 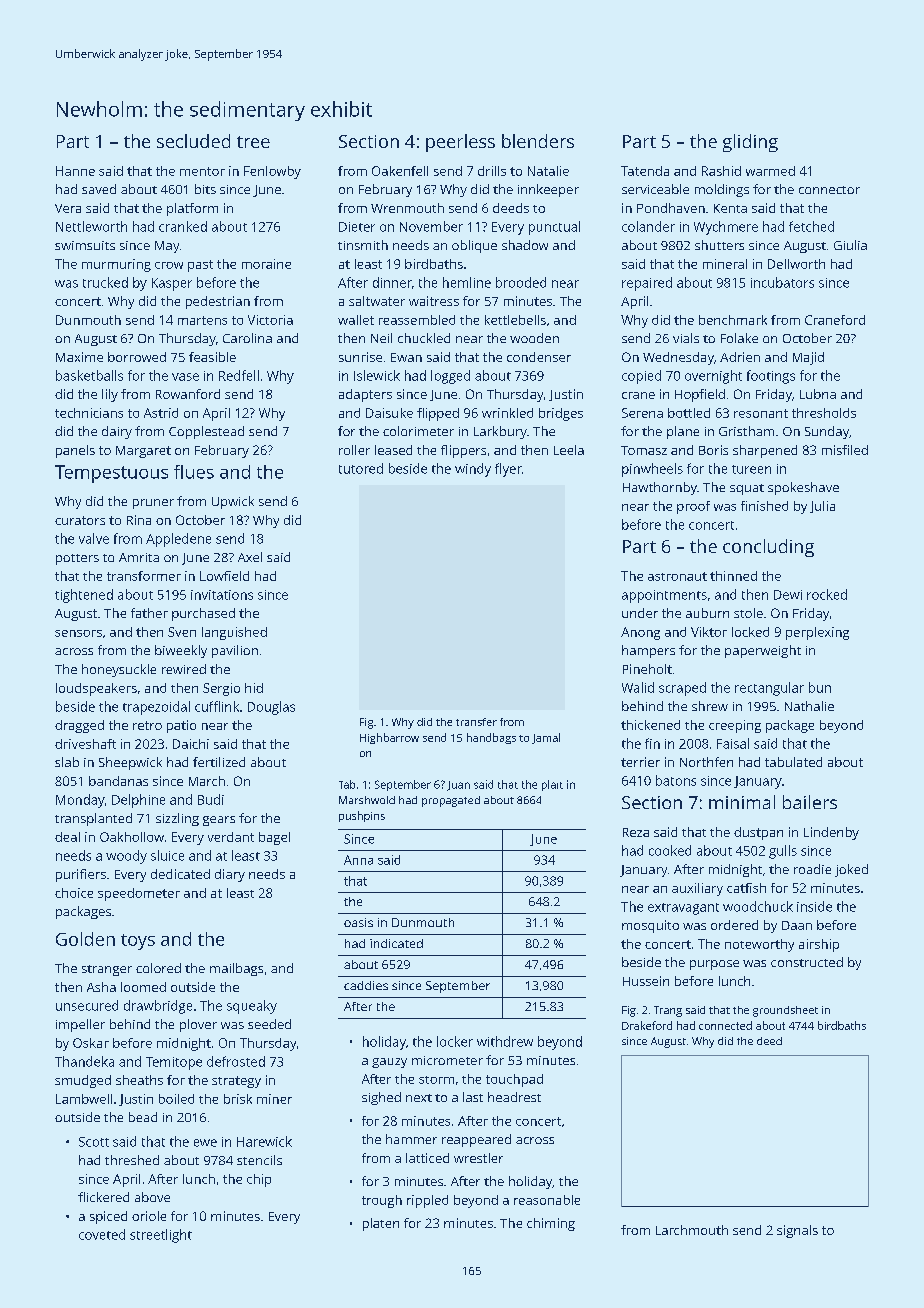 What do you see at coordinates (460, 143) in the screenshot?
I see `peerless` at bounding box center [460, 143].
